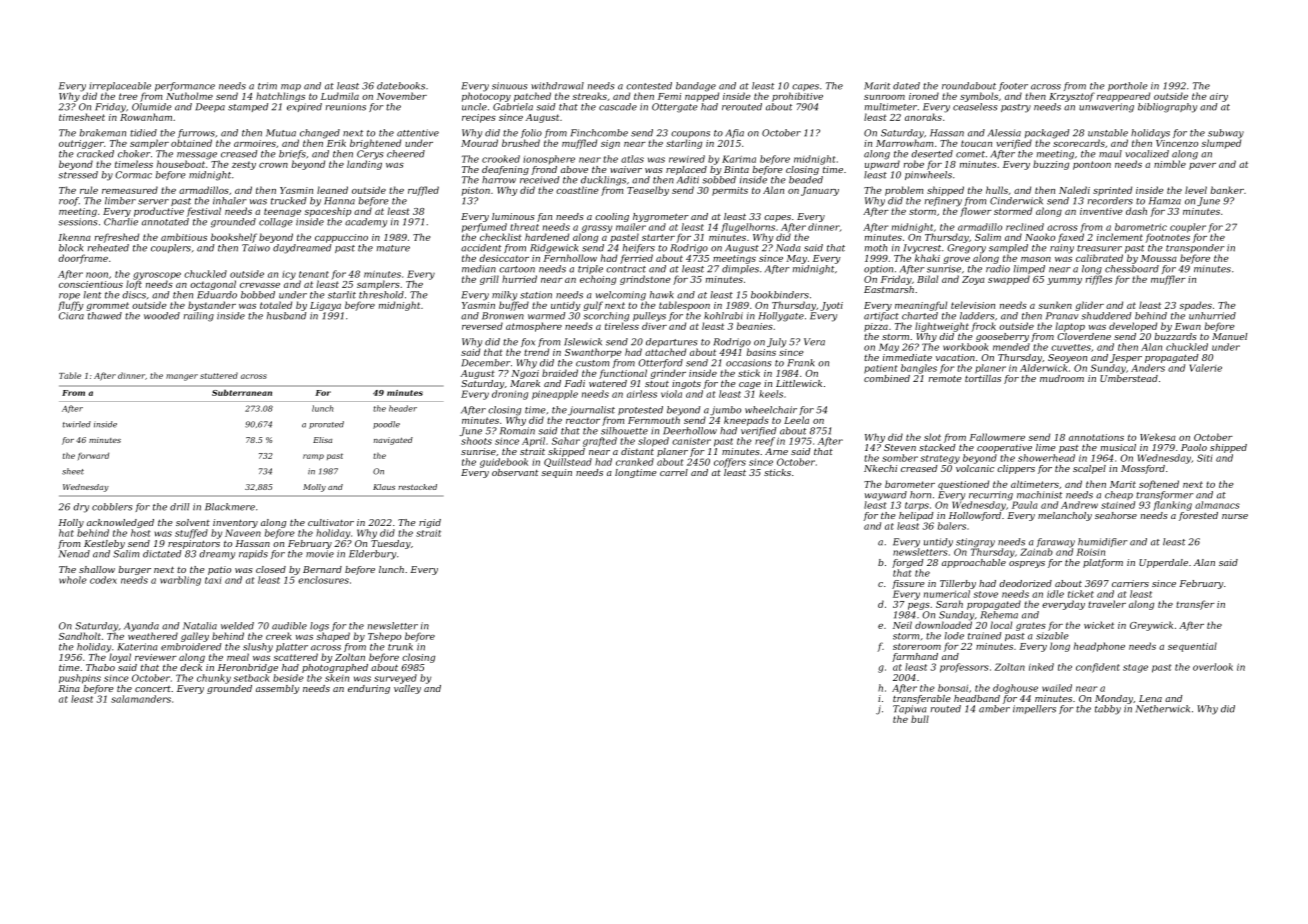 This page has height=924, width=1308. What do you see at coordinates (665, 352) in the page?
I see `attached` at bounding box center [665, 352].
